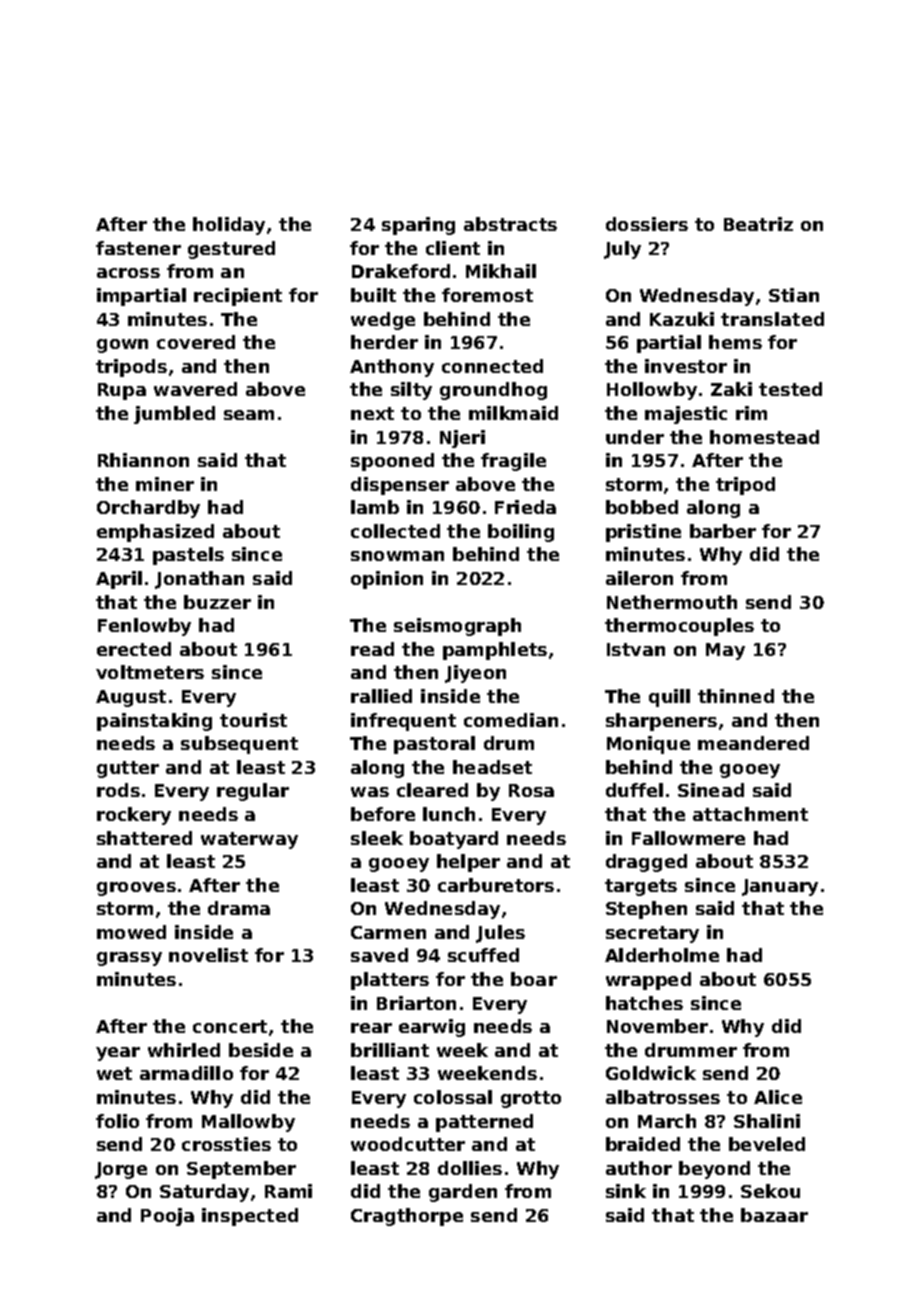  Describe the element at coordinates (231, 250) in the screenshot. I see `gestured` at that location.
